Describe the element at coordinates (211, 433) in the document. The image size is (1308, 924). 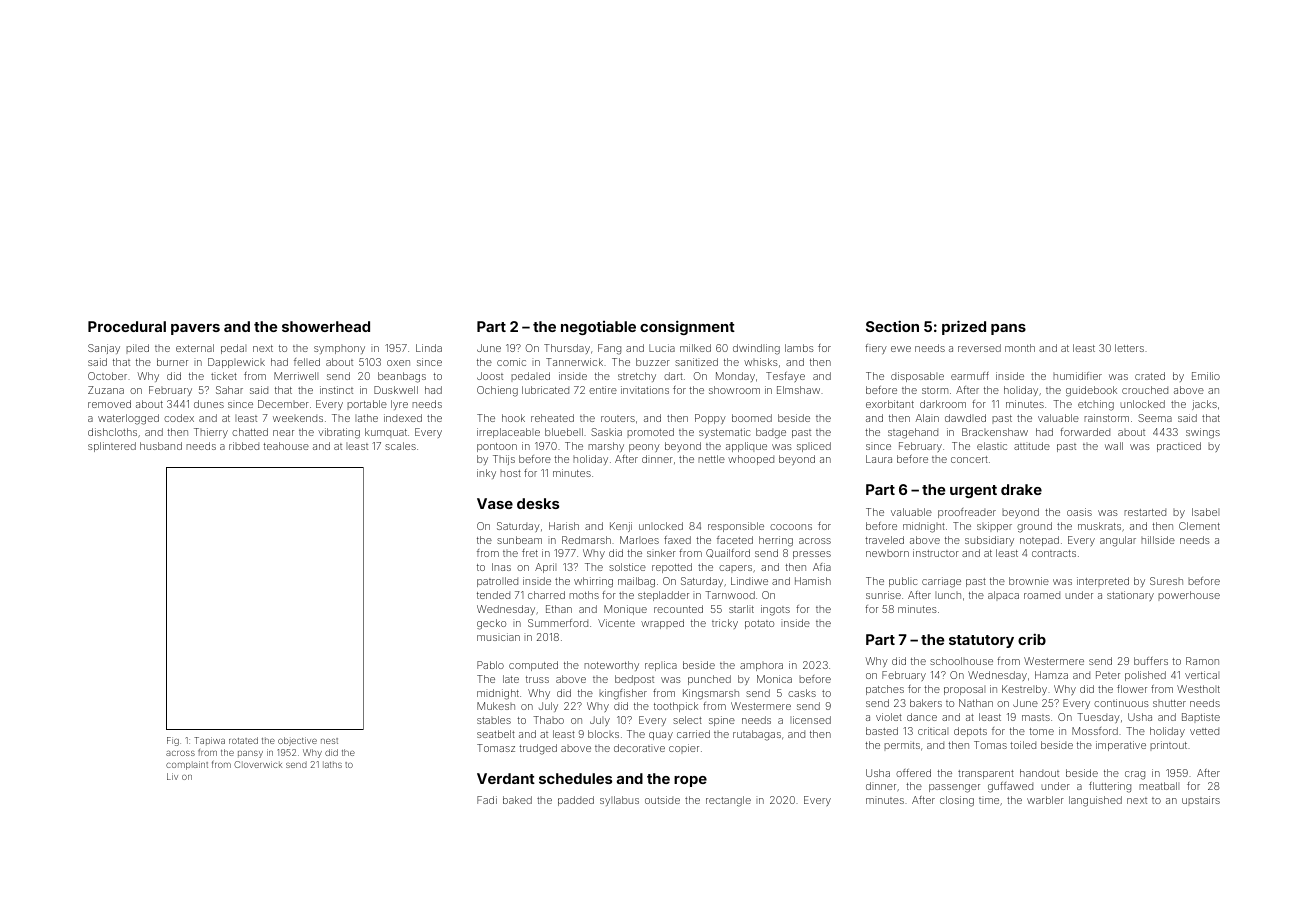
I see `Thierry` at that location.
